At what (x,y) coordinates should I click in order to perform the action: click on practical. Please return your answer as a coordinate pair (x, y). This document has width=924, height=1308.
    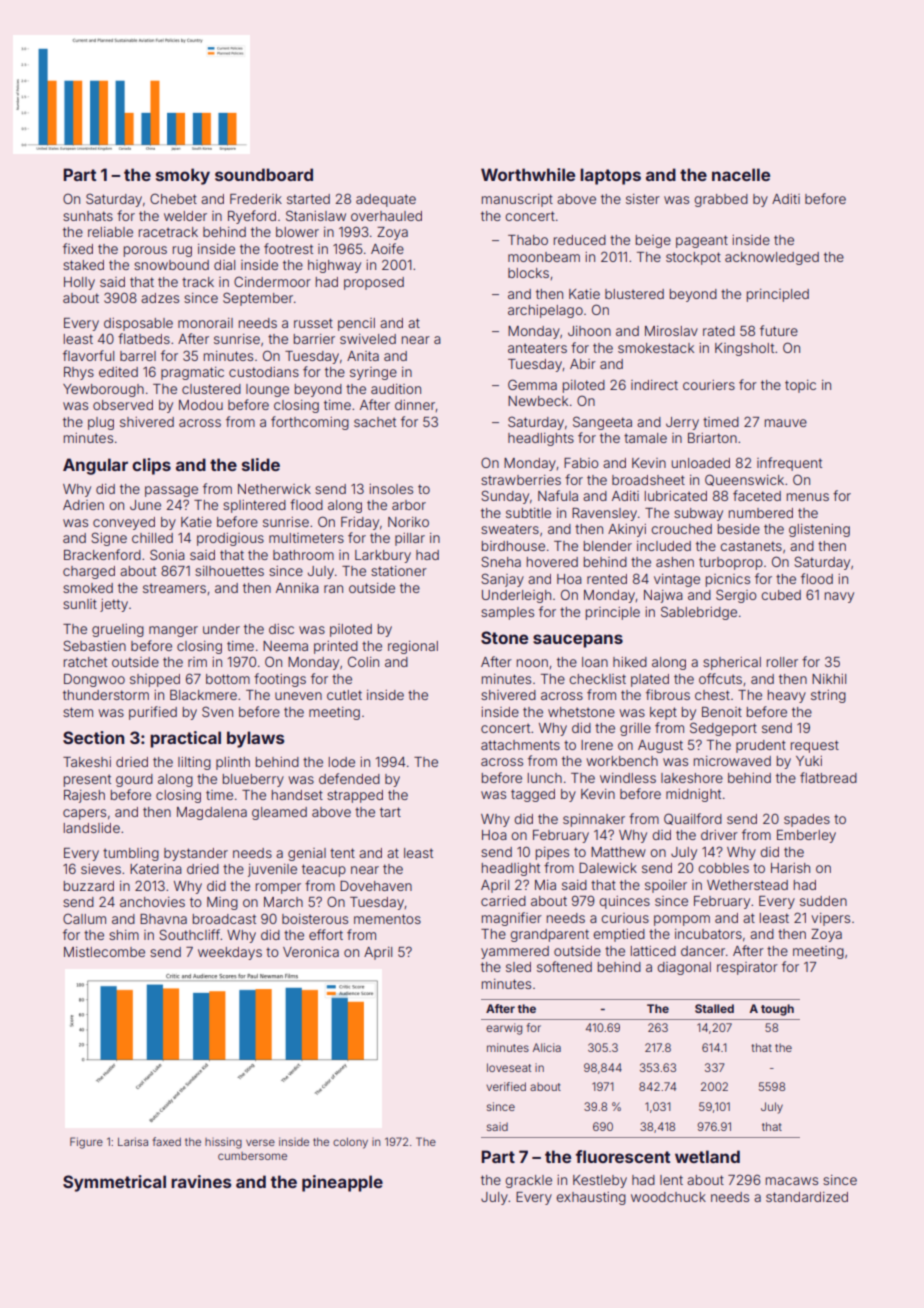
    Looking at the image, I should click on (185, 739).
